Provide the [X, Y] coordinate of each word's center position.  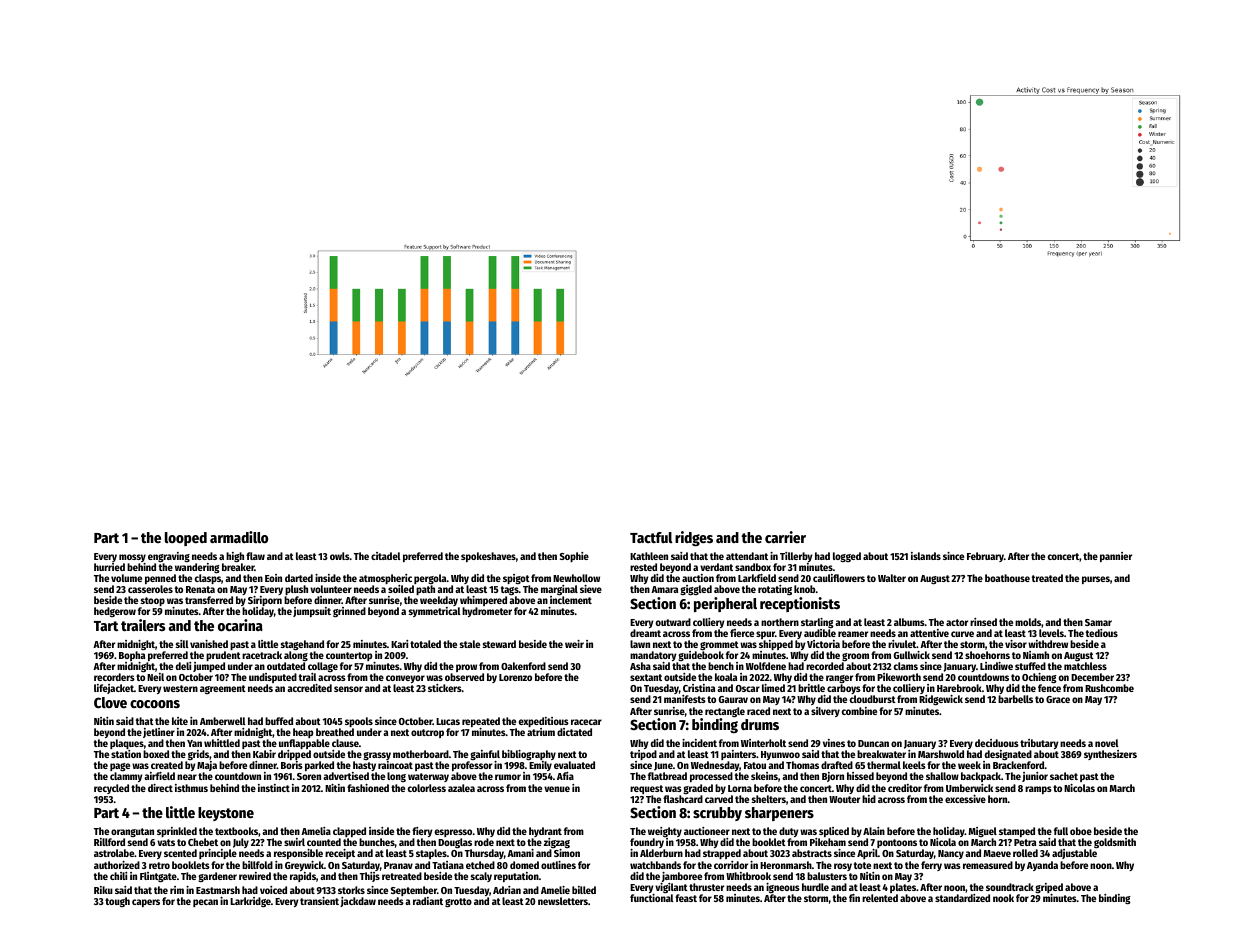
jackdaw [358, 902]
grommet [719, 645]
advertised [346, 776]
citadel [385, 556]
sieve [591, 589]
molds [1028, 622]
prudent [223, 656]
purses [1096, 580]
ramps [1038, 790]
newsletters [563, 901]
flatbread [667, 776]
